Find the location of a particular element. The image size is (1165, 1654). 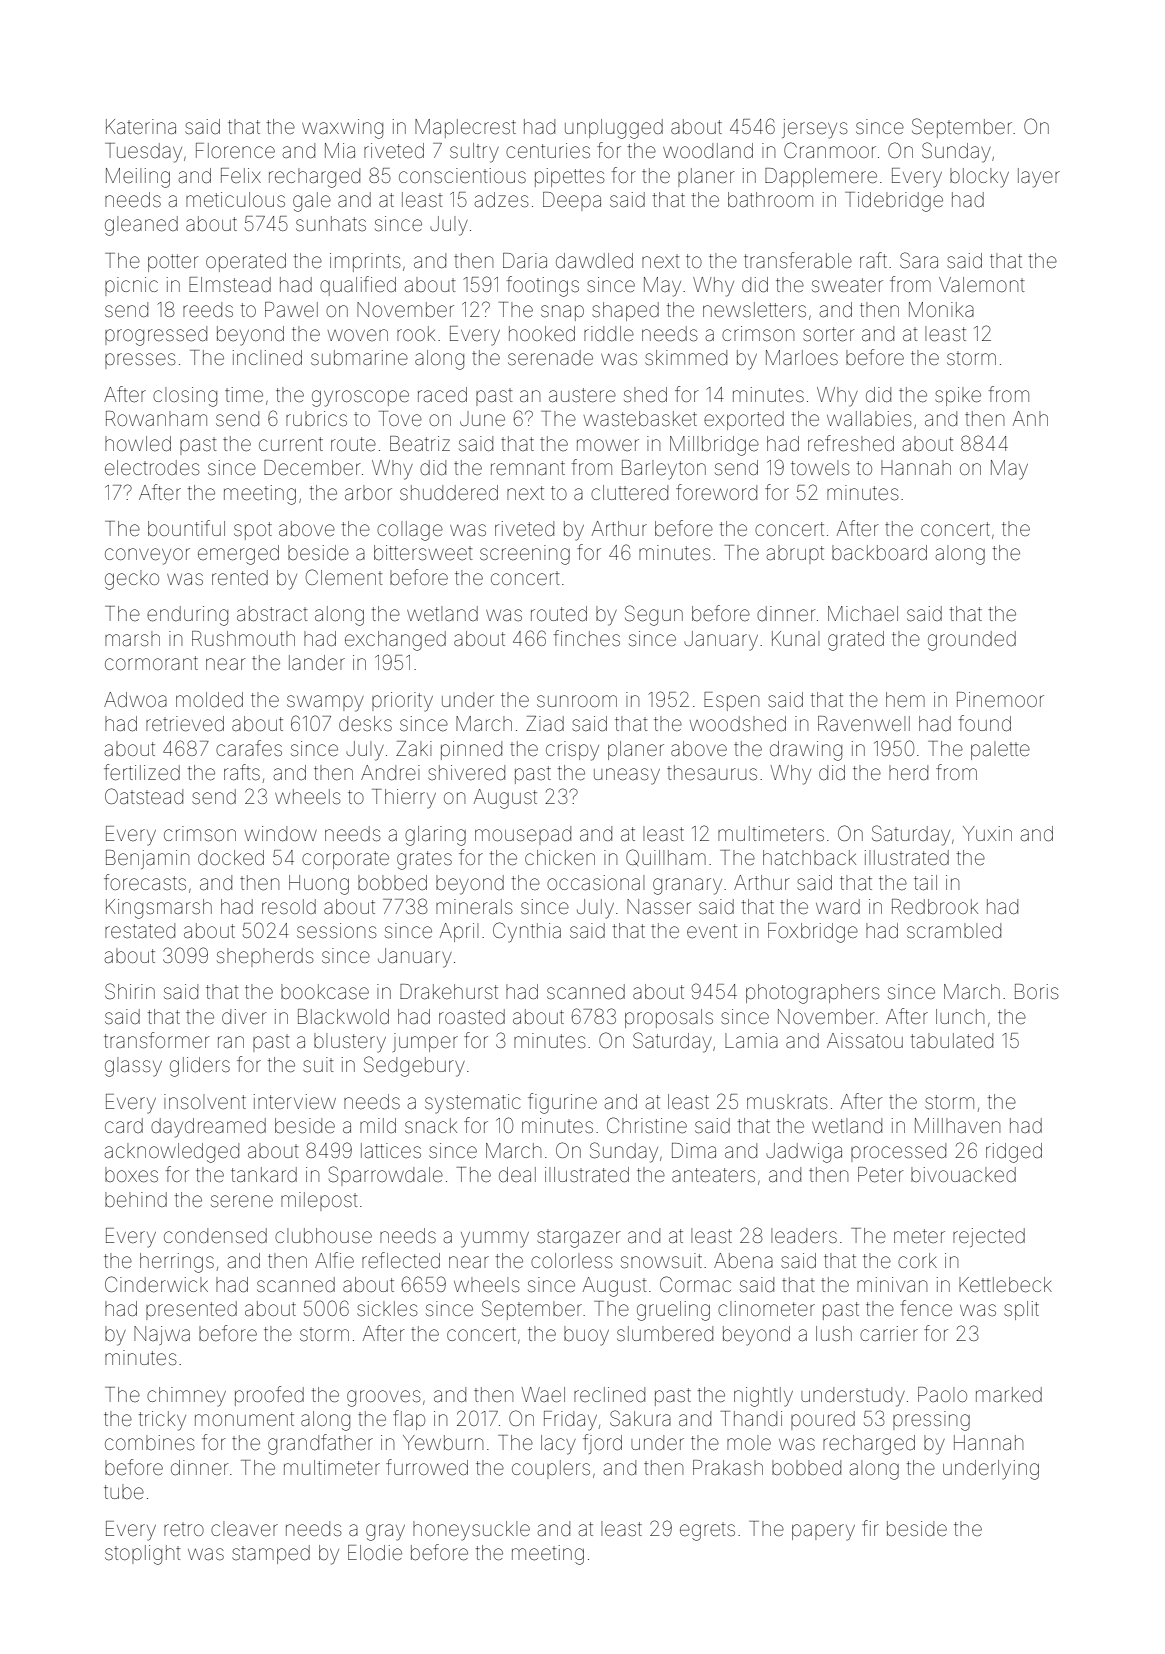

Ravenwell is located at coordinates (864, 723).
